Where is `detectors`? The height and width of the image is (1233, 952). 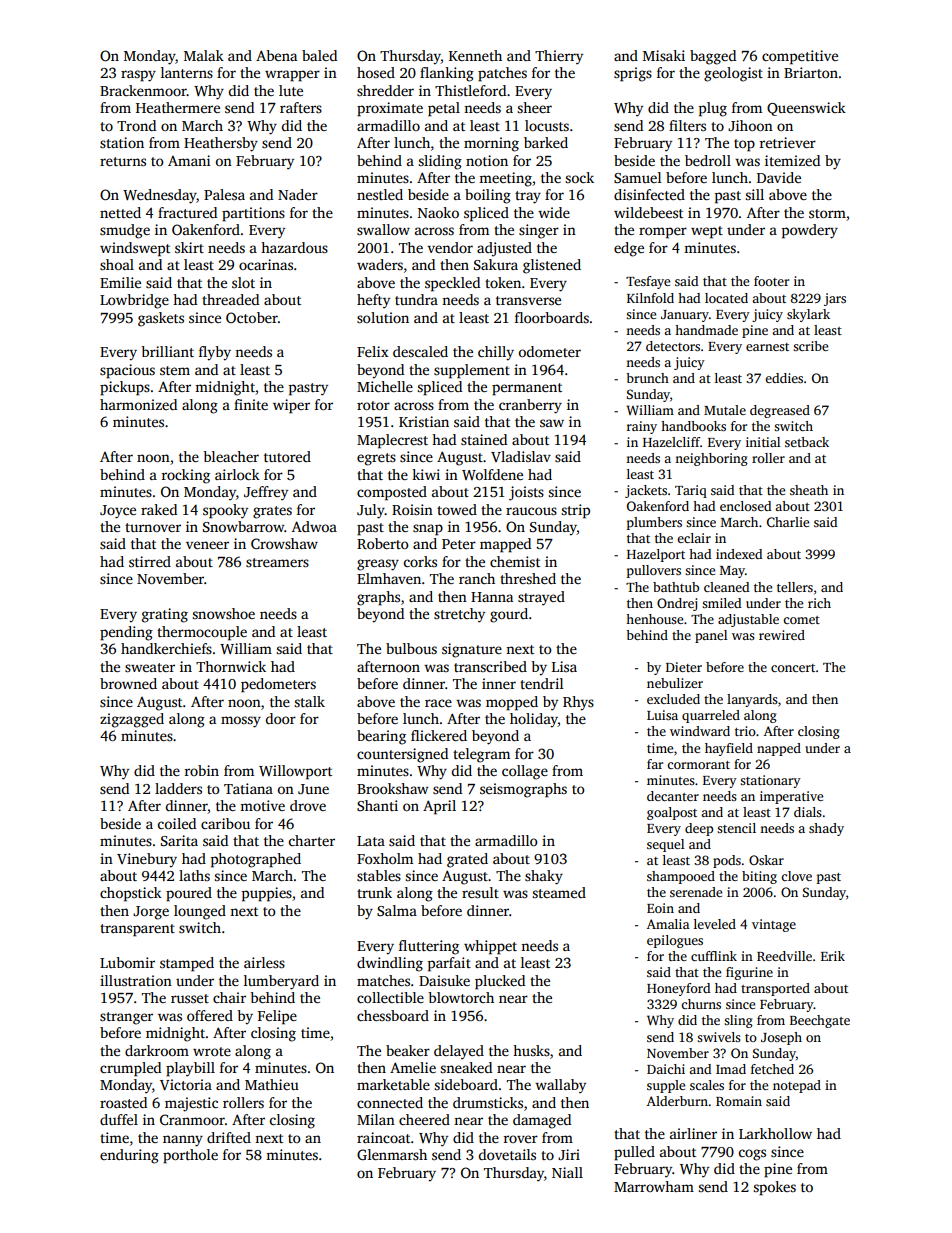
detectors is located at coordinates (673, 346).
